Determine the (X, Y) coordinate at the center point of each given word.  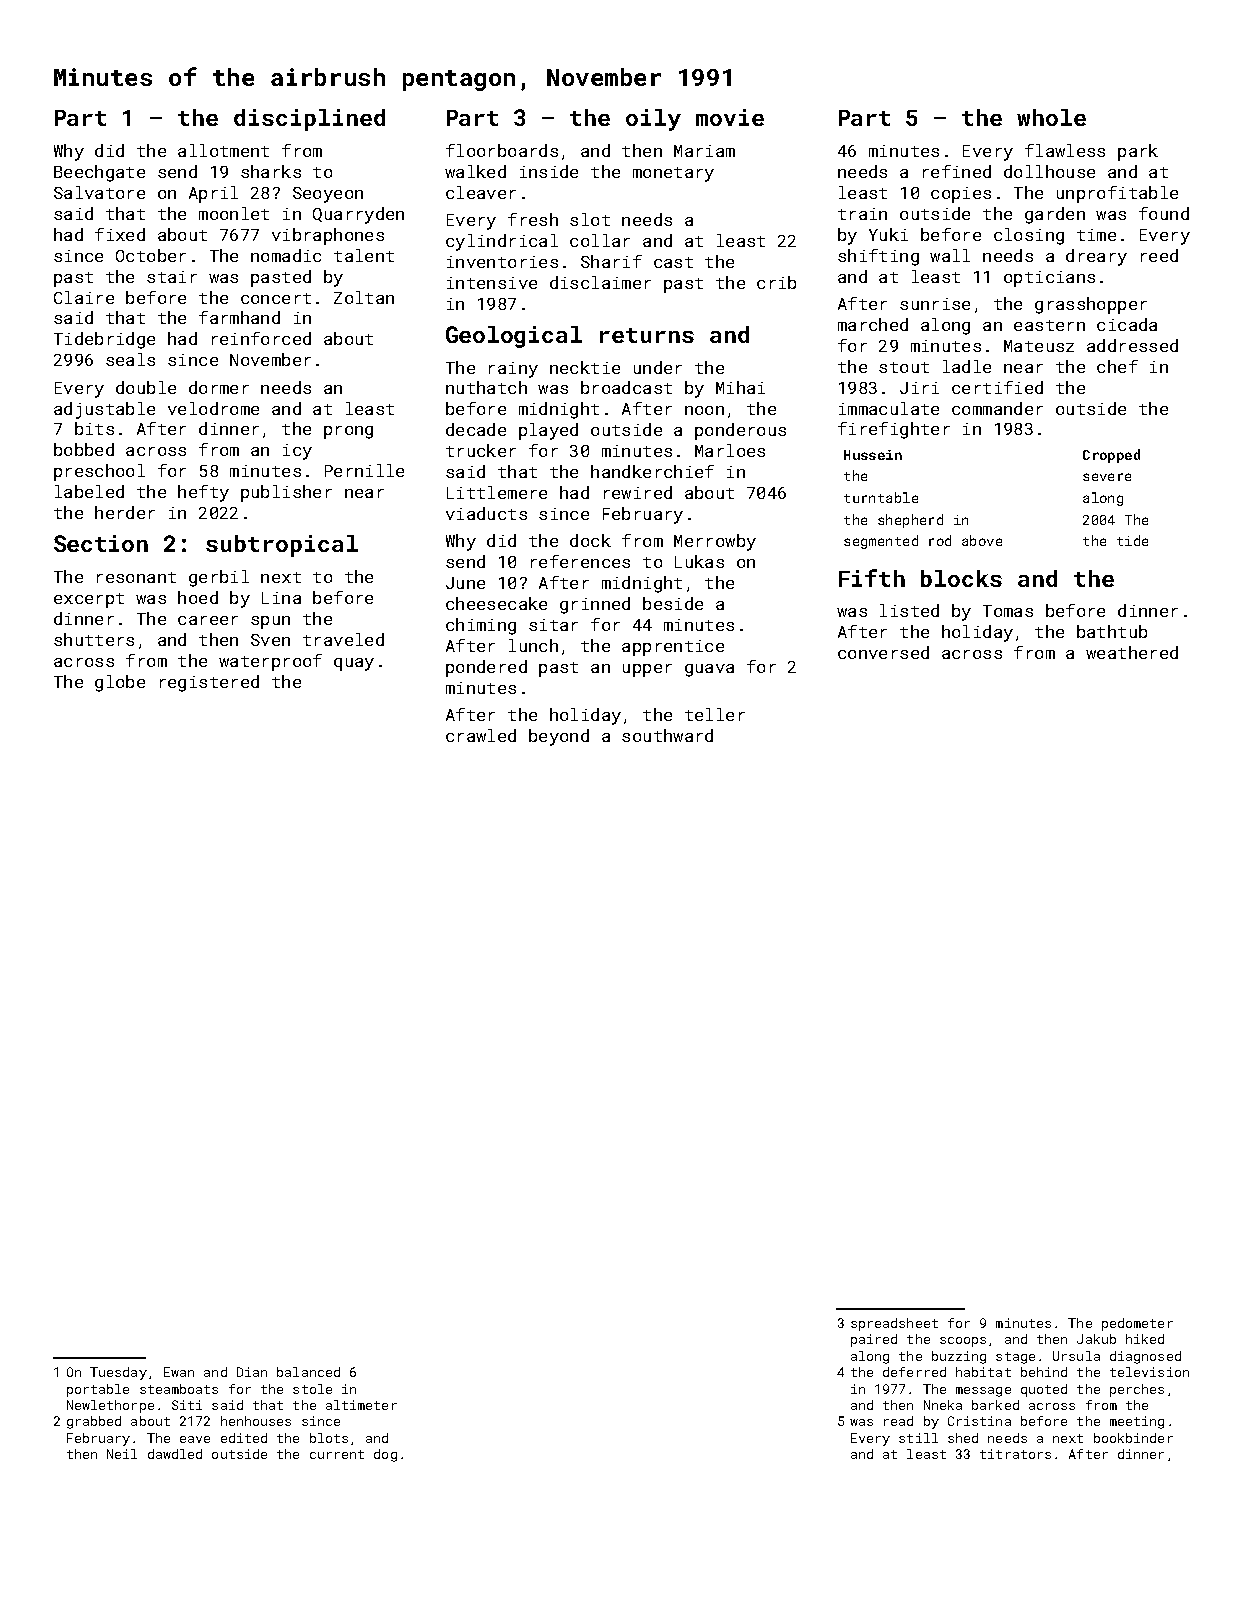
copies (961, 195)
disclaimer (600, 282)
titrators (1015, 1454)
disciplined (309, 120)
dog (385, 1455)
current (337, 1454)
